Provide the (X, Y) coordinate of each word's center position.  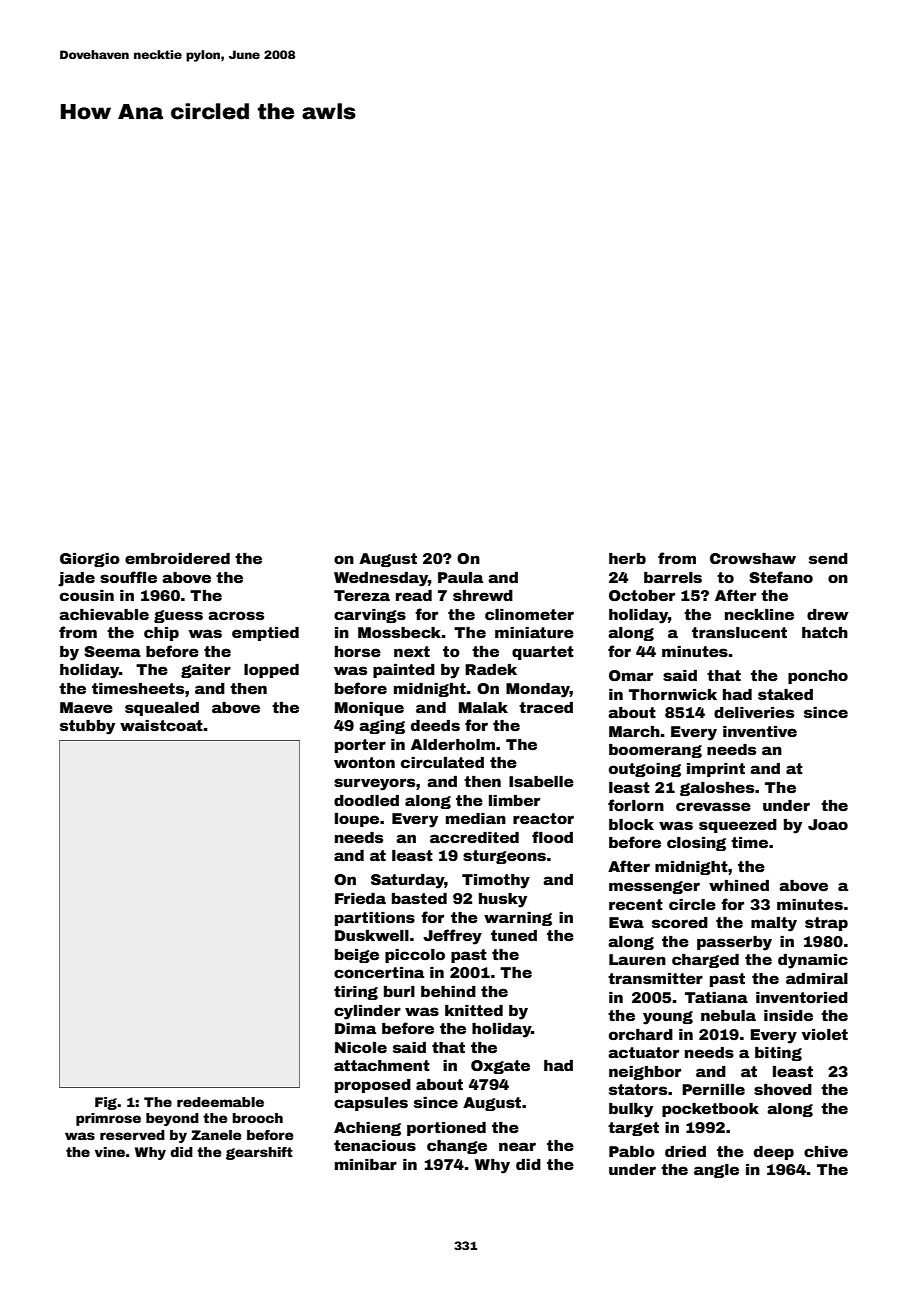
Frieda (360, 898)
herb (627, 558)
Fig (106, 1103)
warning (518, 919)
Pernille (713, 1089)
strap (826, 924)
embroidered (177, 558)
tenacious (375, 1145)
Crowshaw (753, 558)
